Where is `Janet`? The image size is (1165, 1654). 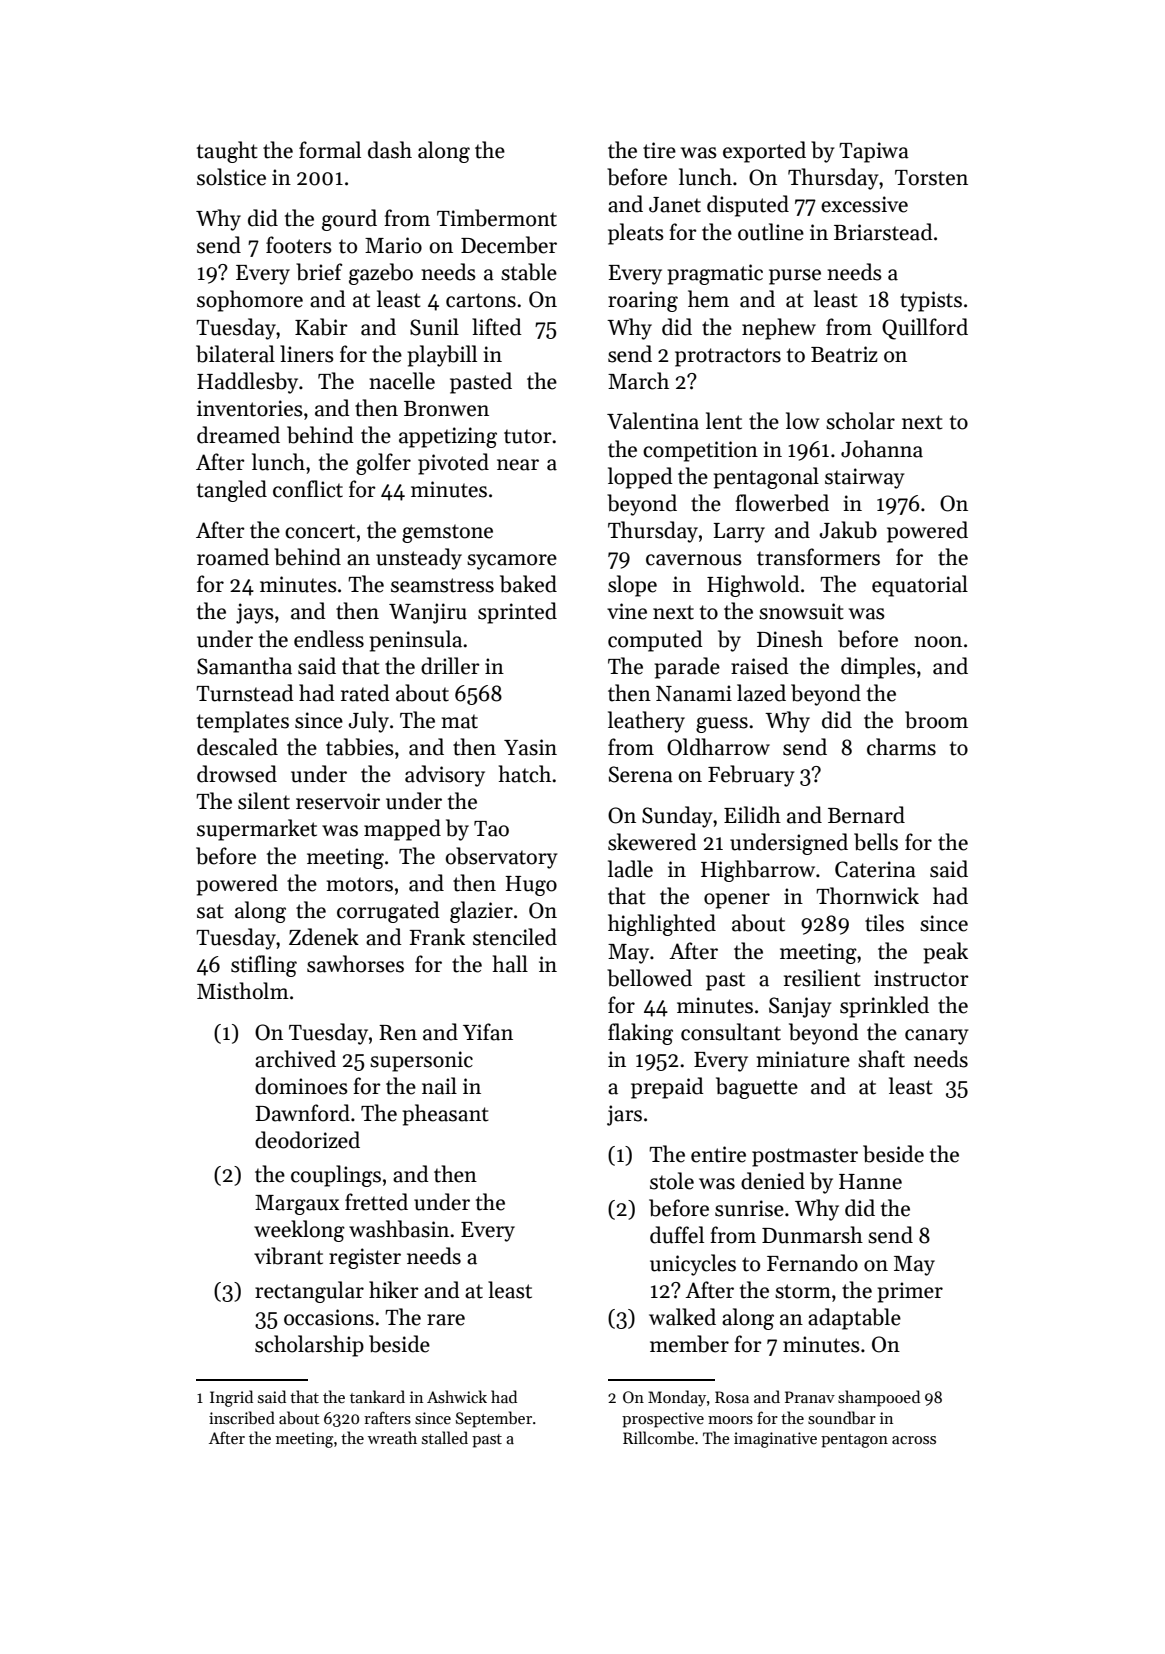
Janet is located at coordinates (675, 205).
